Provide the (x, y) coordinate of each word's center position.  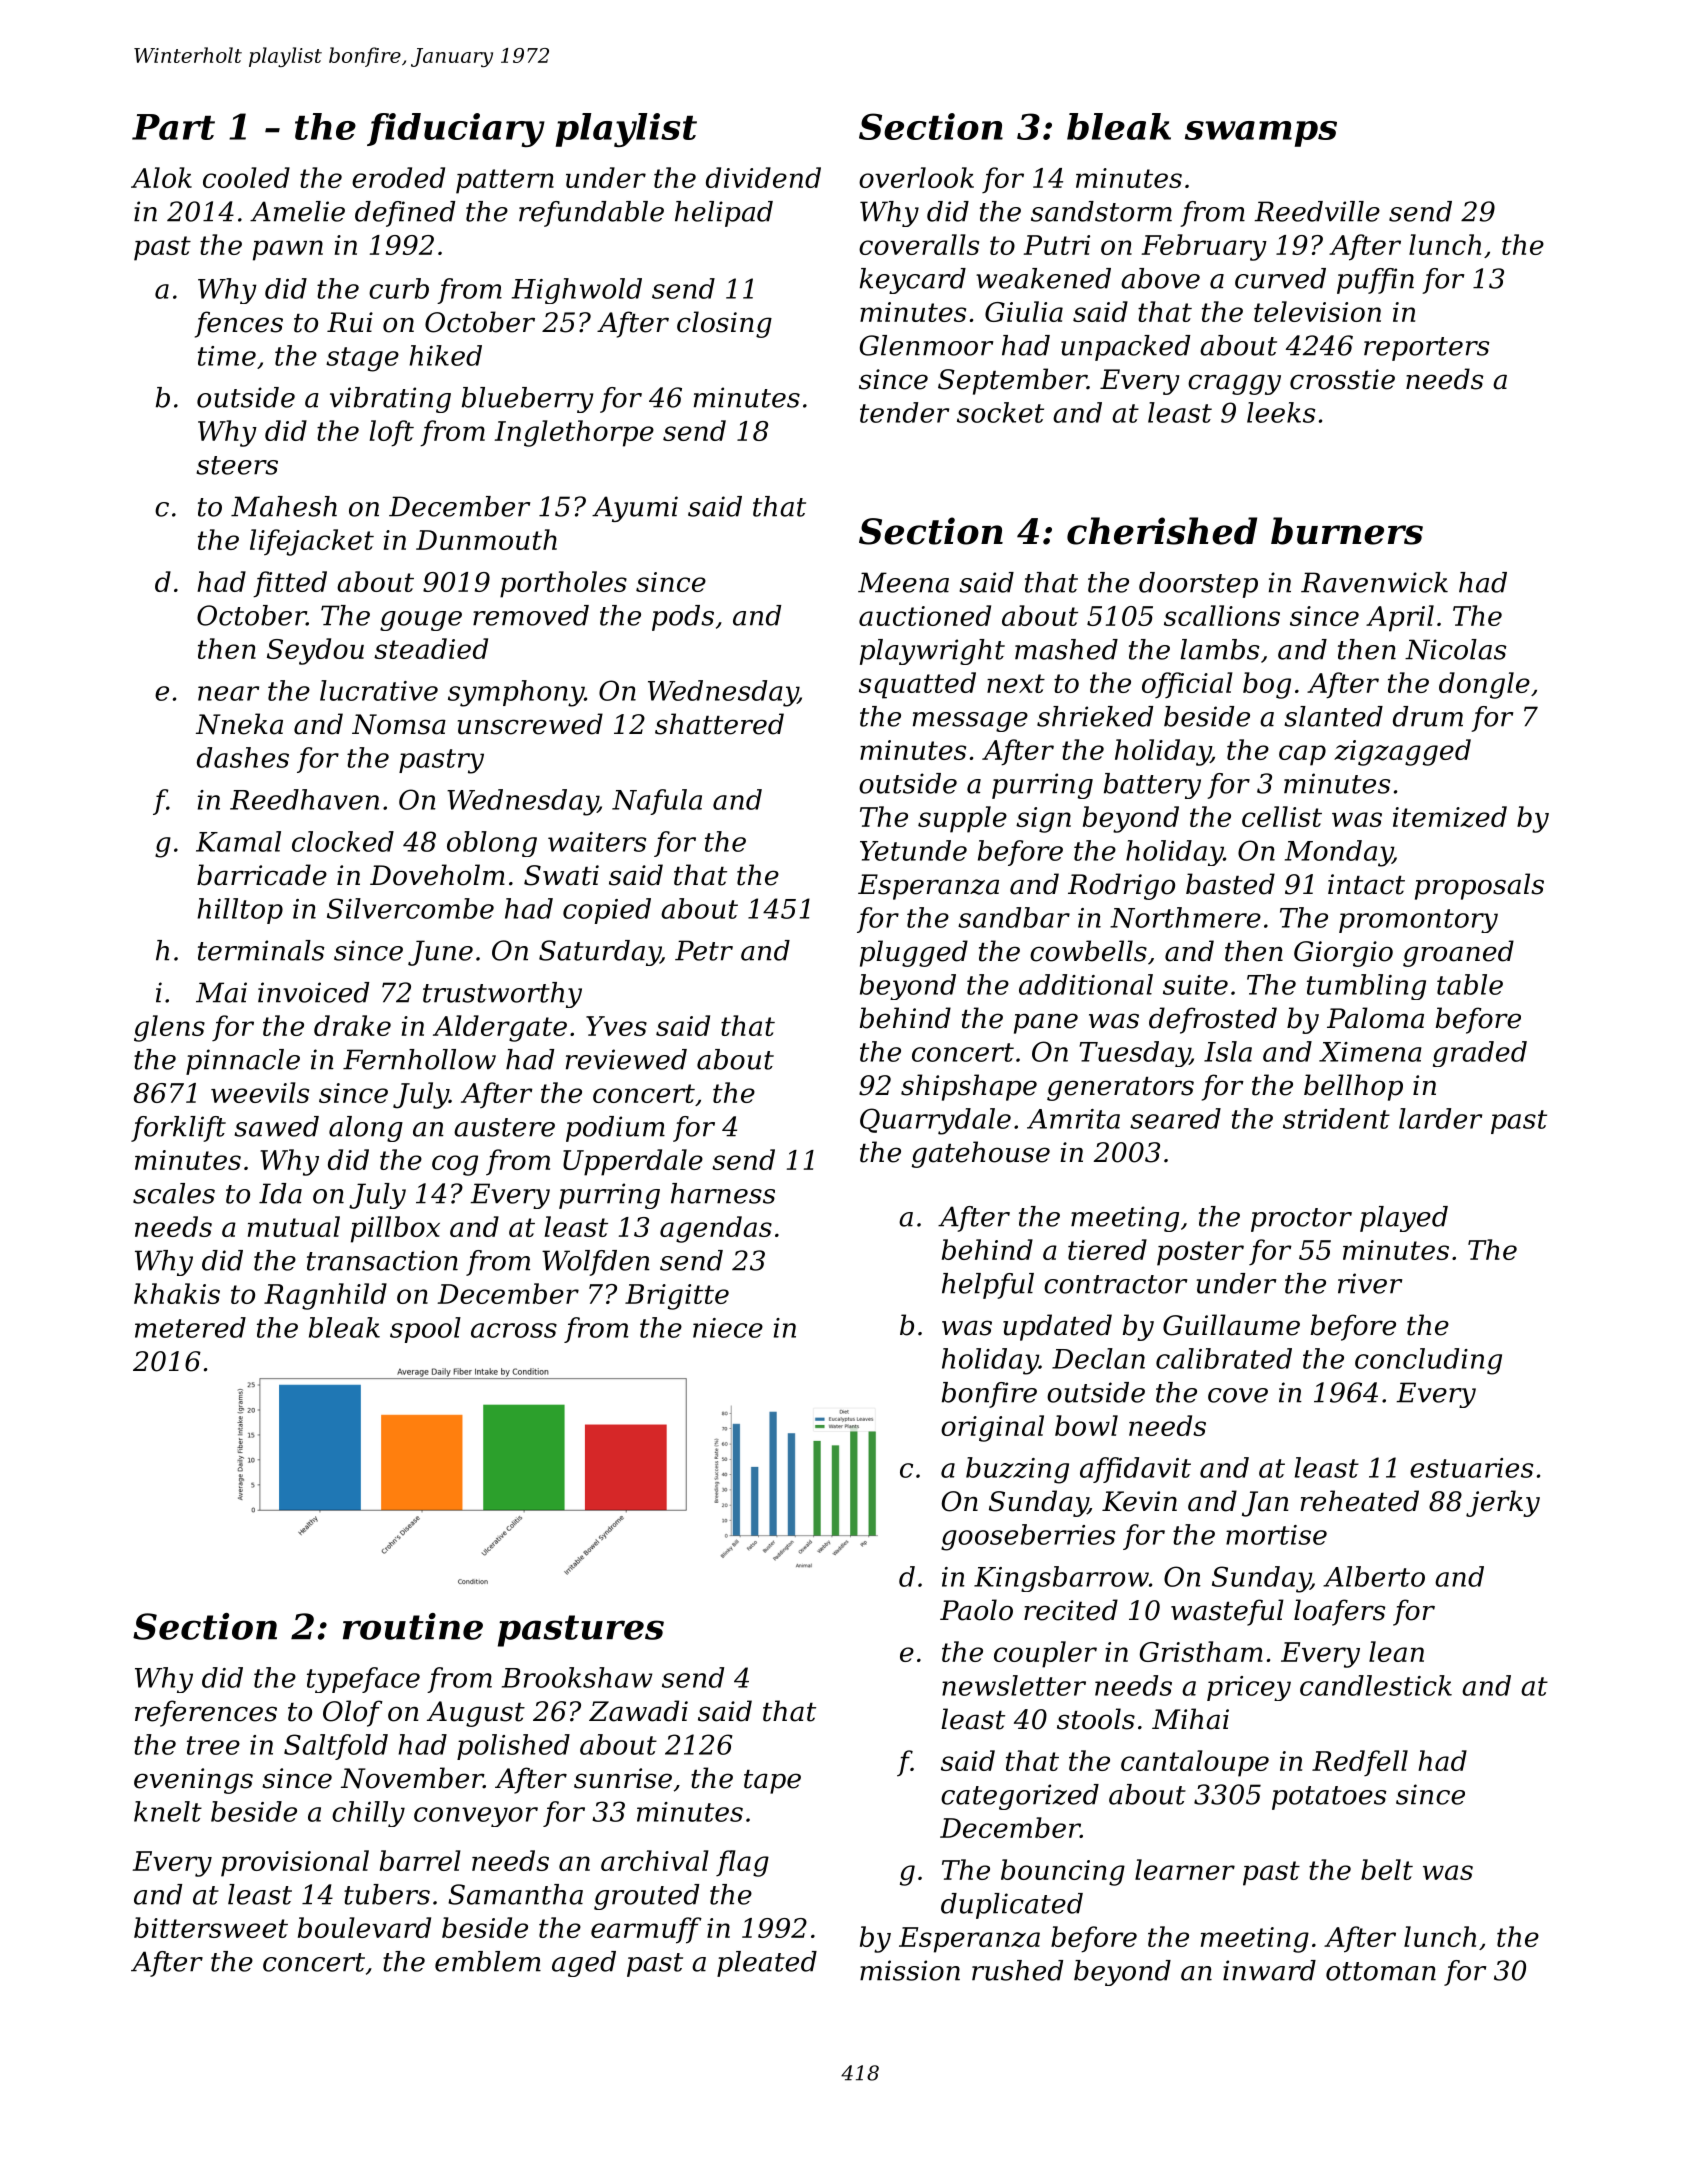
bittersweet (211, 1927)
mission (910, 1970)
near (228, 693)
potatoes (1329, 1798)
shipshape (969, 1087)
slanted (1333, 716)
